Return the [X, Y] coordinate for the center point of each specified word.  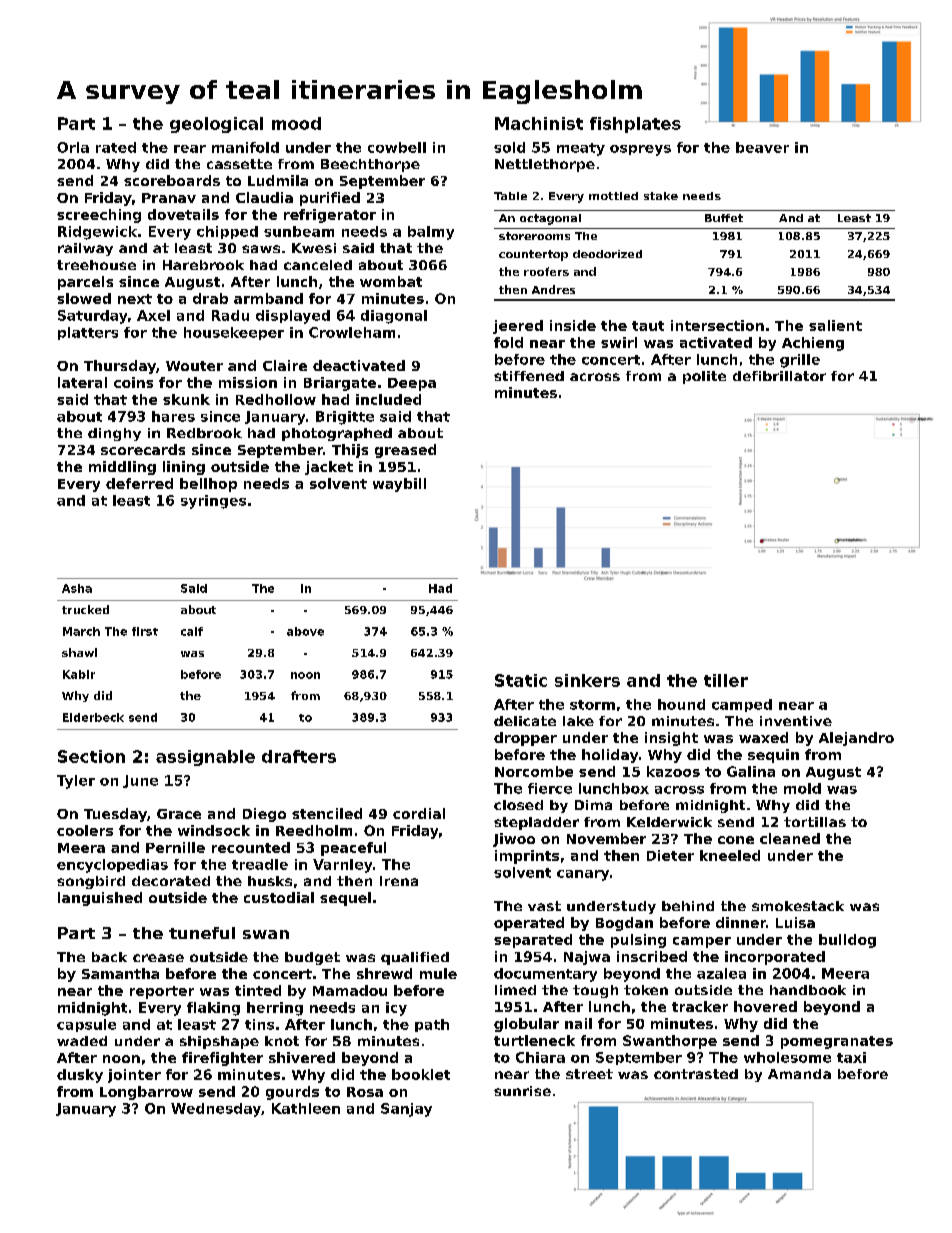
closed [518, 805]
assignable [205, 758]
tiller [726, 680]
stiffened [529, 376]
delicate [525, 721]
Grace [179, 814]
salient [835, 325]
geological [216, 125]
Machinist [539, 123]
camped [742, 705]
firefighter [222, 1059]
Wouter [194, 366]
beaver [762, 147]
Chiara [540, 1057]
